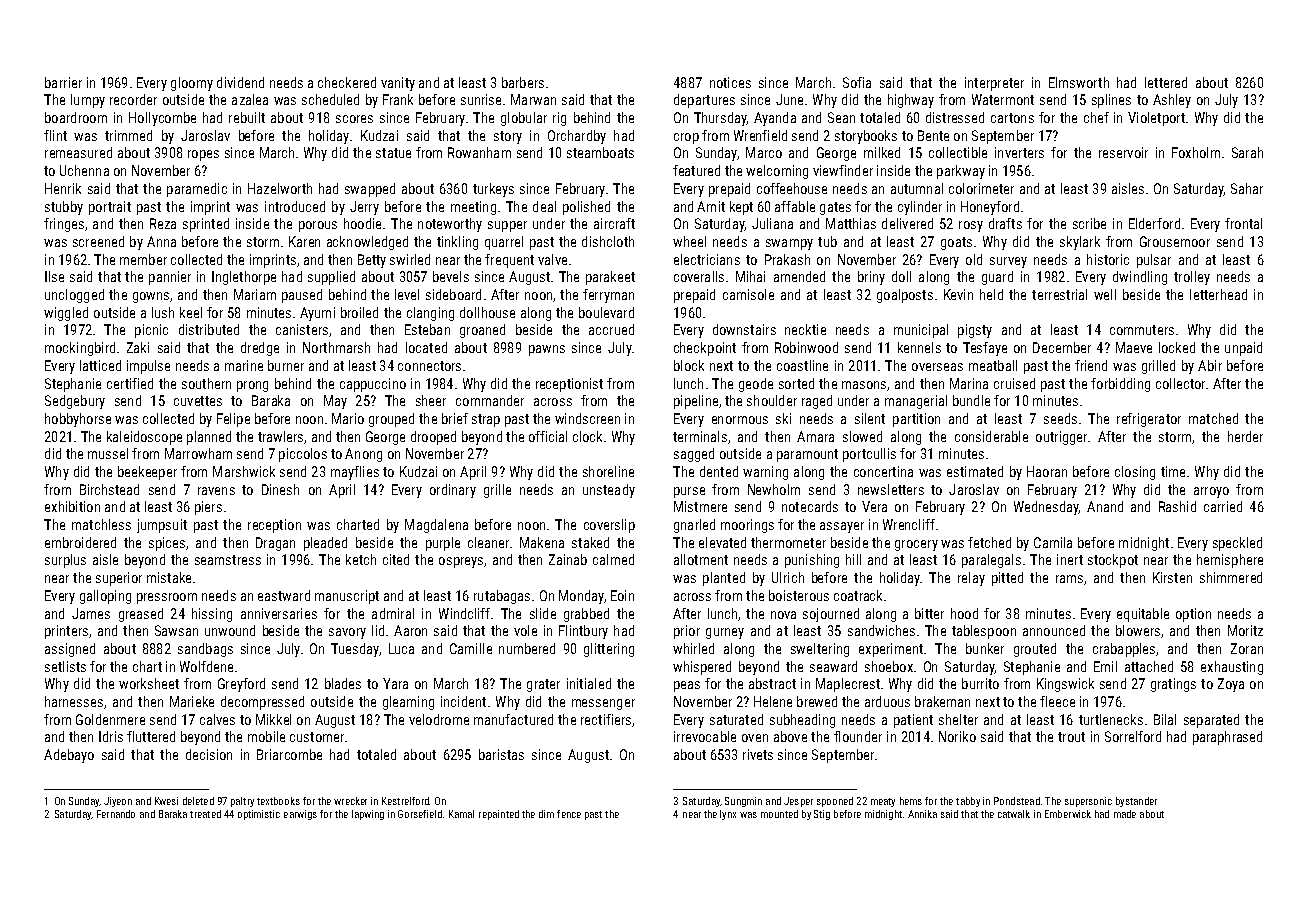 This page has height=924, width=1308. What do you see at coordinates (1060, 418) in the page?
I see `seeds` at bounding box center [1060, 418].
